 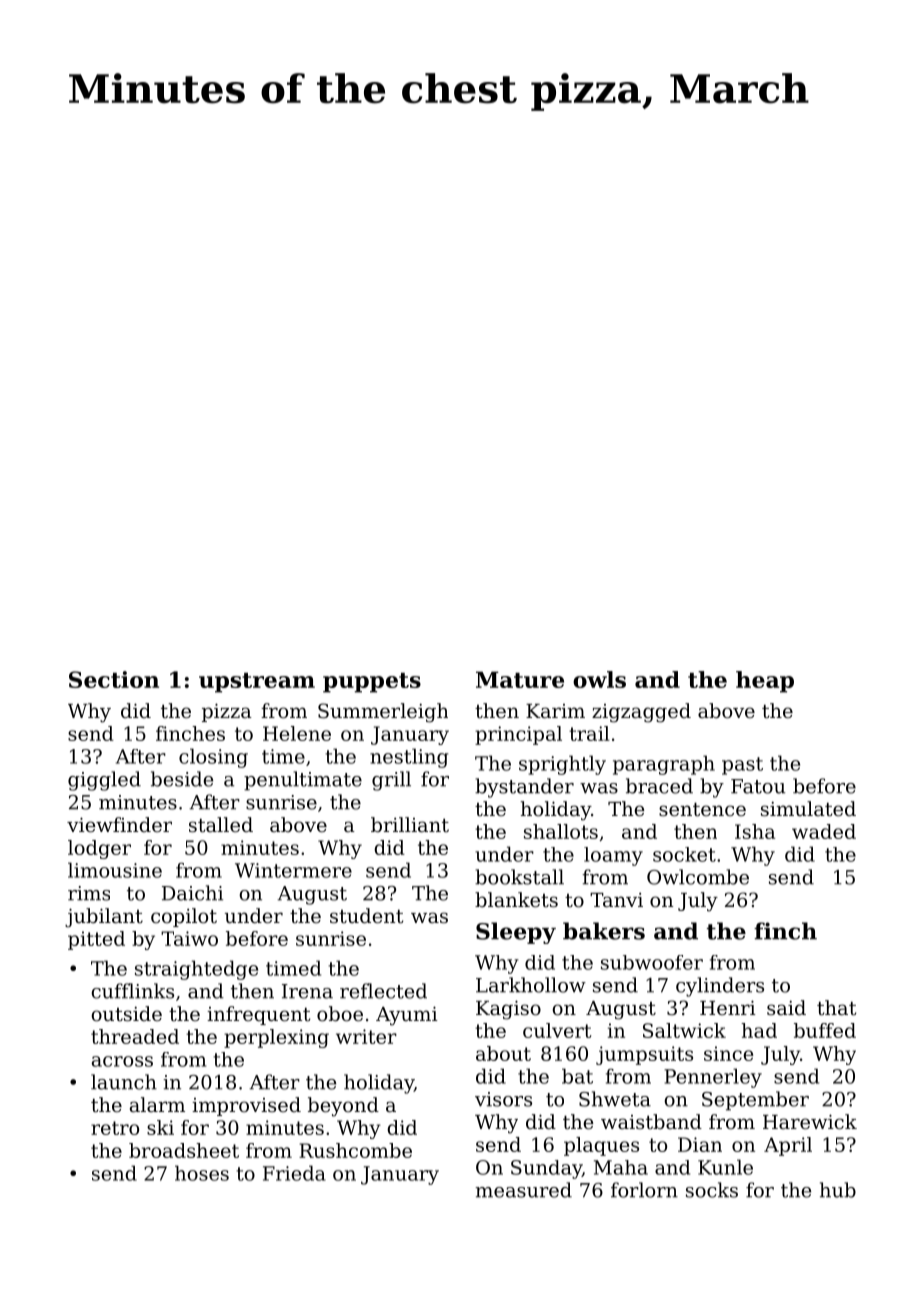 What do you see at coordinates (213, 758) in the image?
I see `closing` at bounding box center [213, 758].
